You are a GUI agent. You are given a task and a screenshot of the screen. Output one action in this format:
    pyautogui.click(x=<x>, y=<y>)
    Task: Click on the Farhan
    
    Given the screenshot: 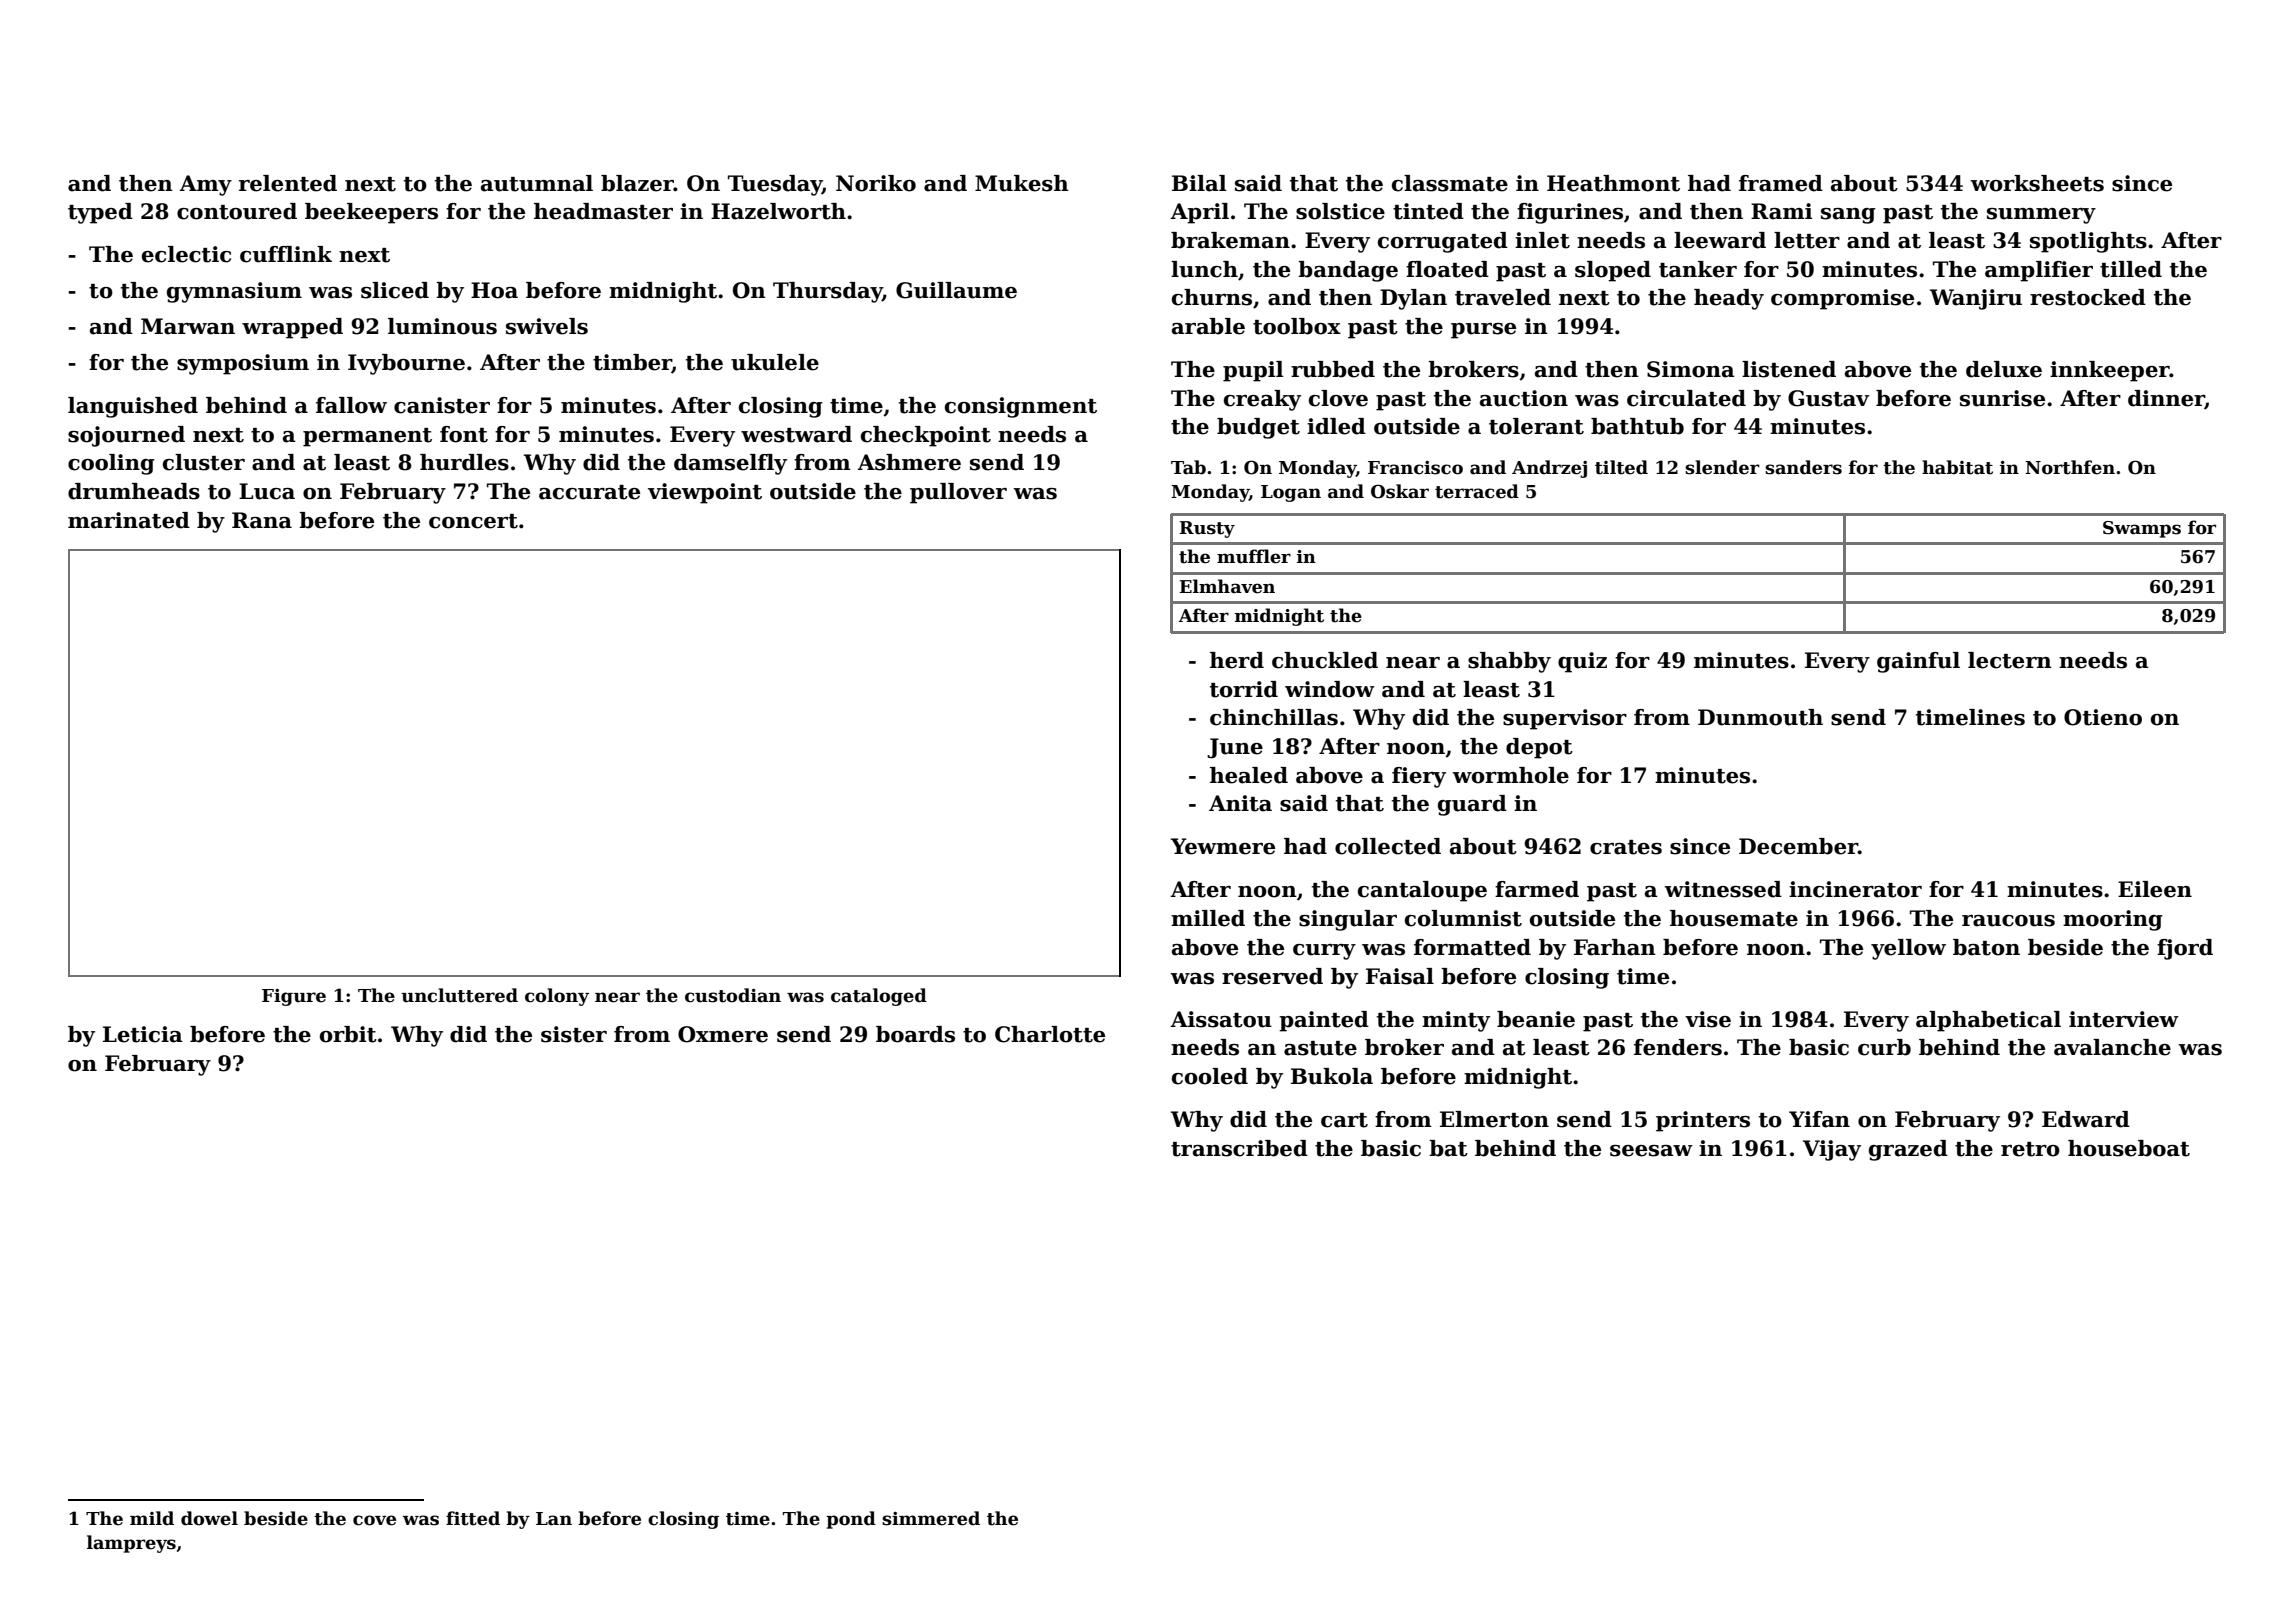 What is the action you would take?
    pyautogui.click(x=1615, y=947)
